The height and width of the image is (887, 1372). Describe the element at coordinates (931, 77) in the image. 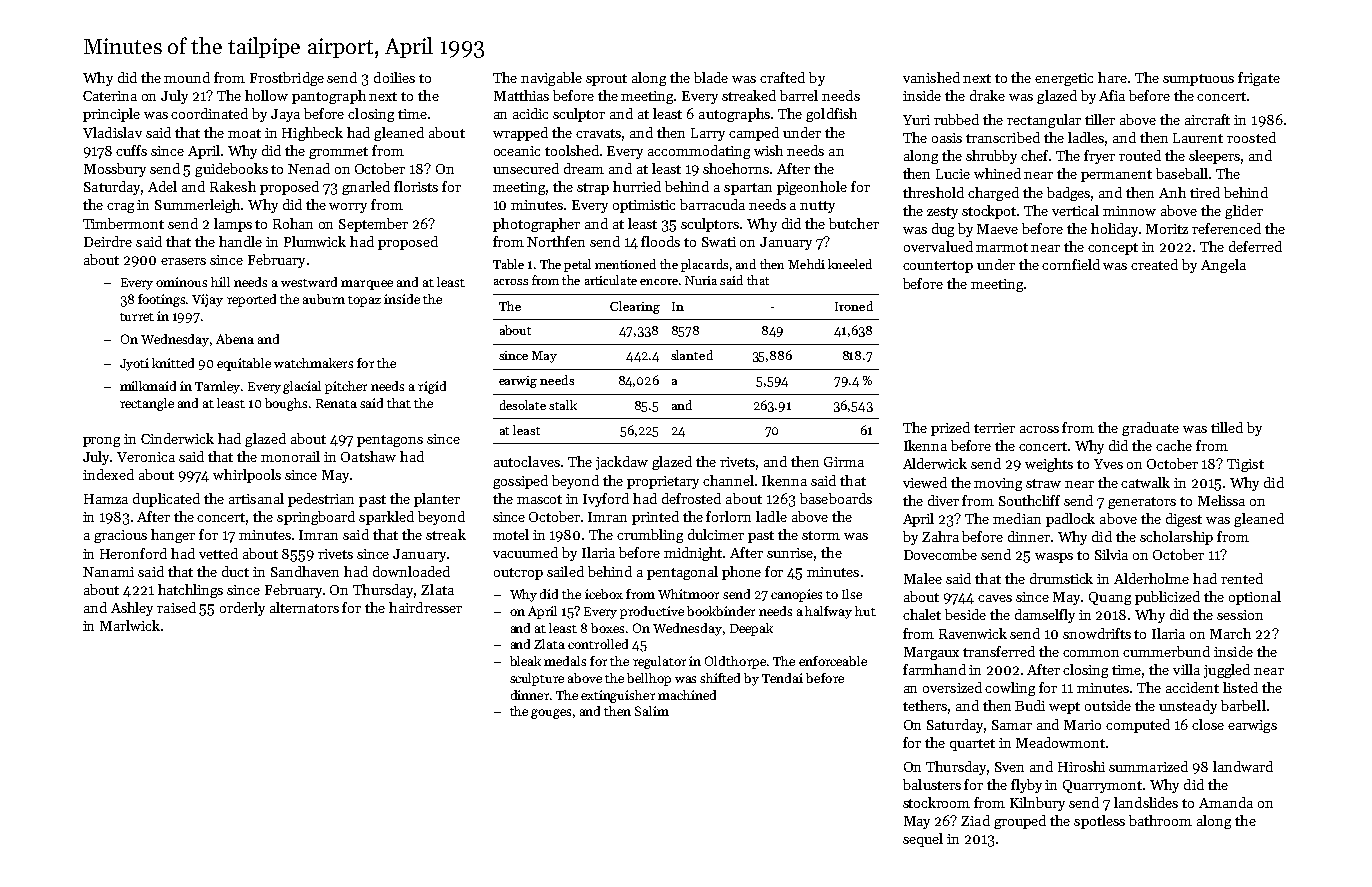

I see `vanished` at that location.
